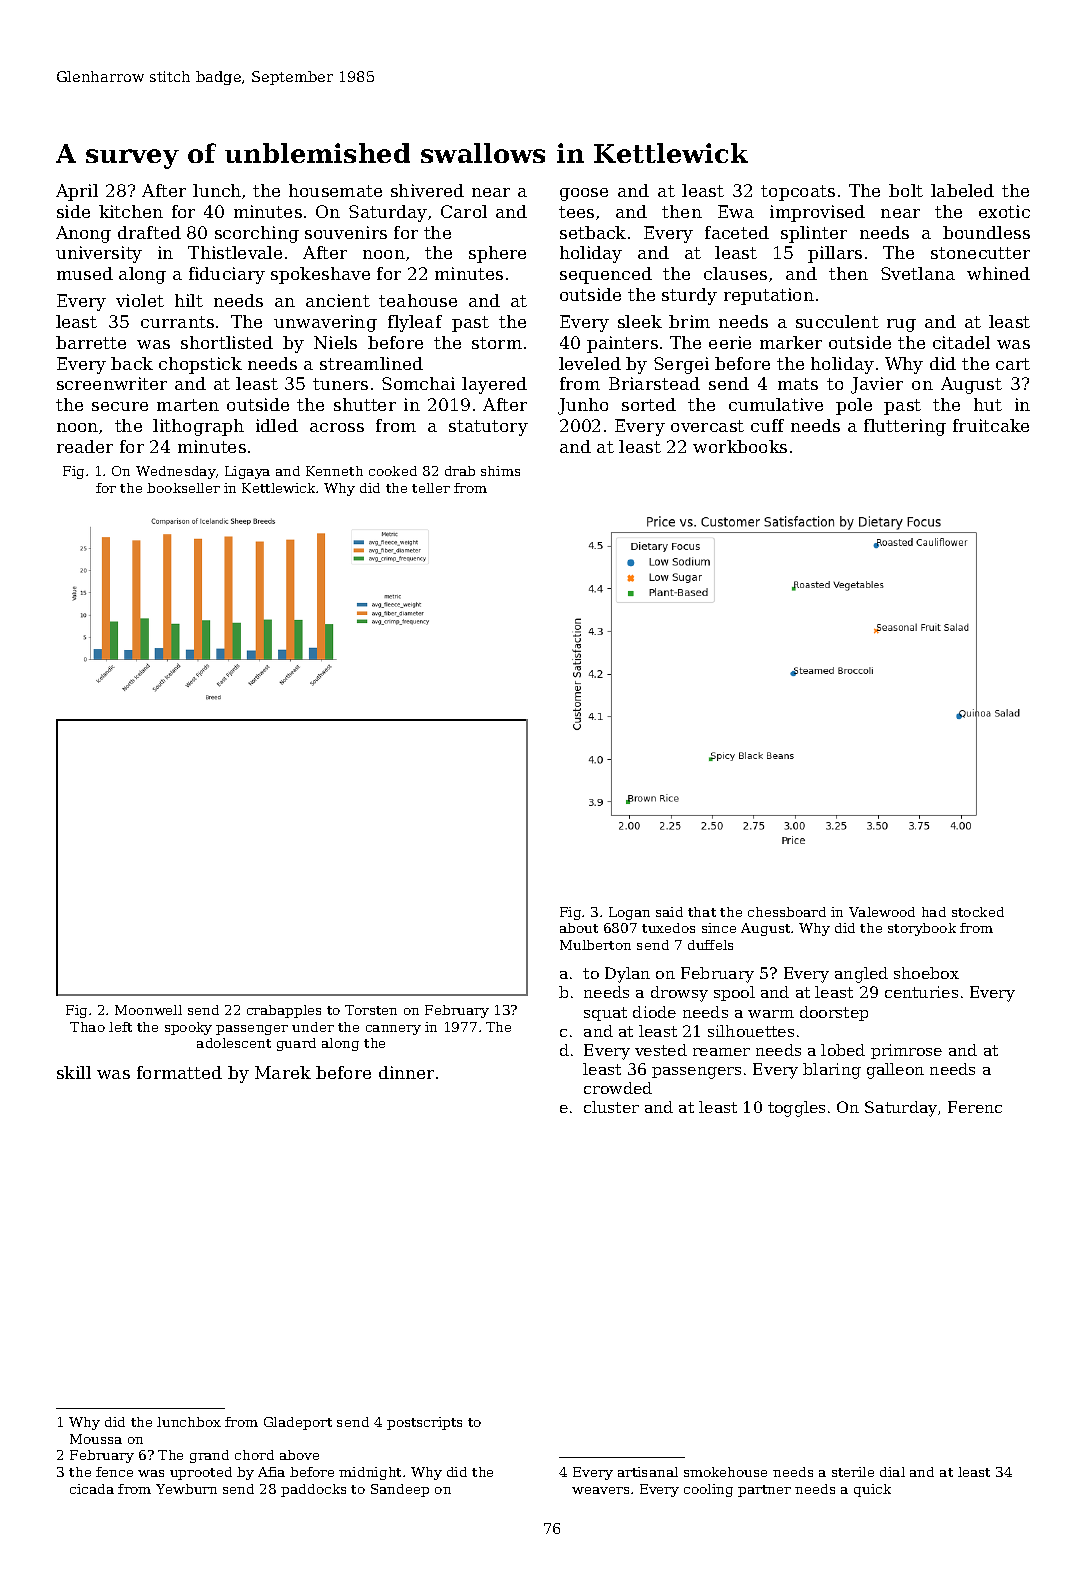 This document has width=1087, height=1574. What do you see at coordinates (843, 1050) in the document?
I see `lobed` at bounding box center [843, 1050].
